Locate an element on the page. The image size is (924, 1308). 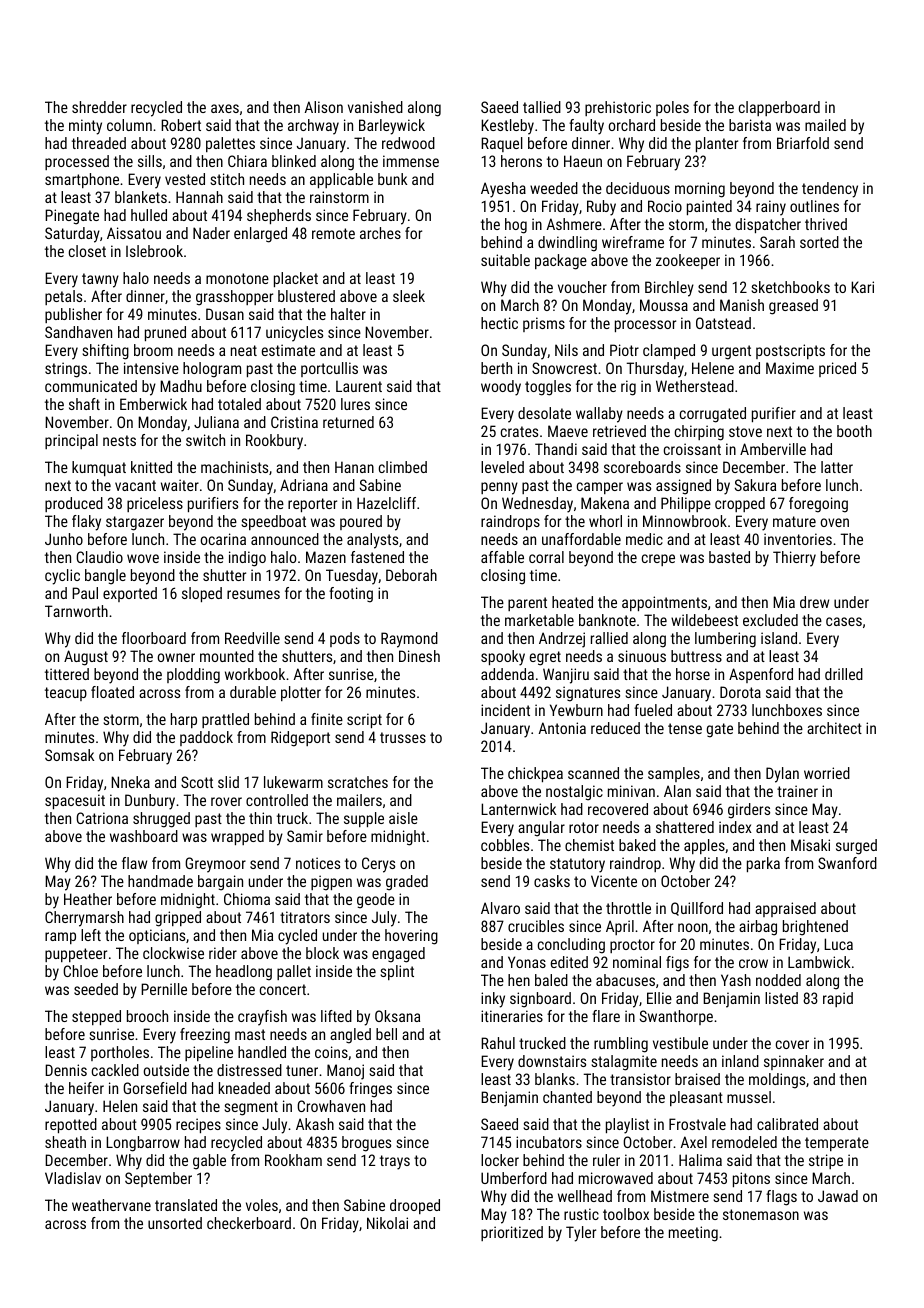
Vladislav is located at coordinates (73, 1178).
